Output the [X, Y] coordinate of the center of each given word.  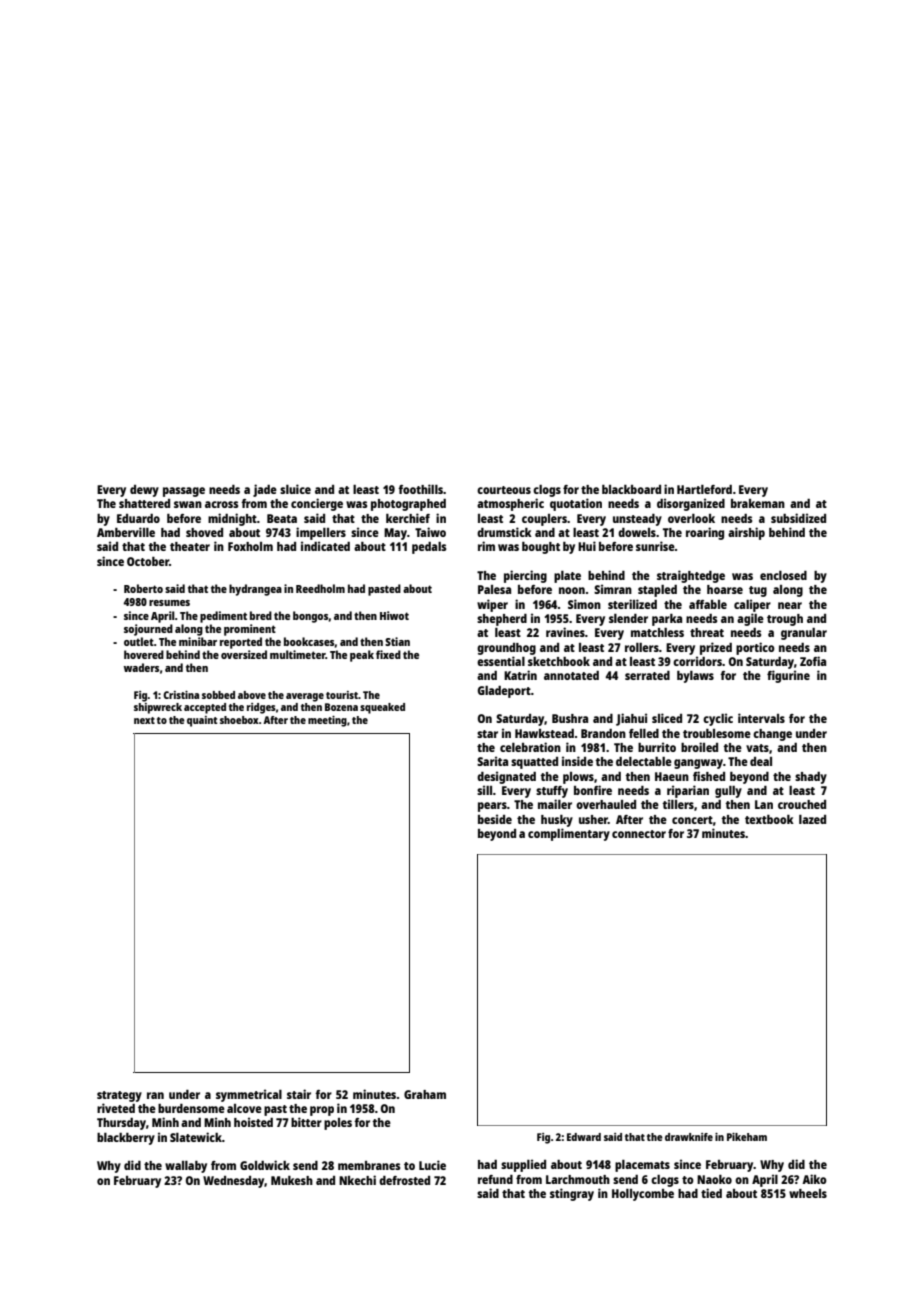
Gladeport [504, 692]
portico [755, 648]
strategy [119, 1096]
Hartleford [704, 489]
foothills [420, 489]
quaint [202, 721]
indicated [325, 546]
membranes [369, 1165]
